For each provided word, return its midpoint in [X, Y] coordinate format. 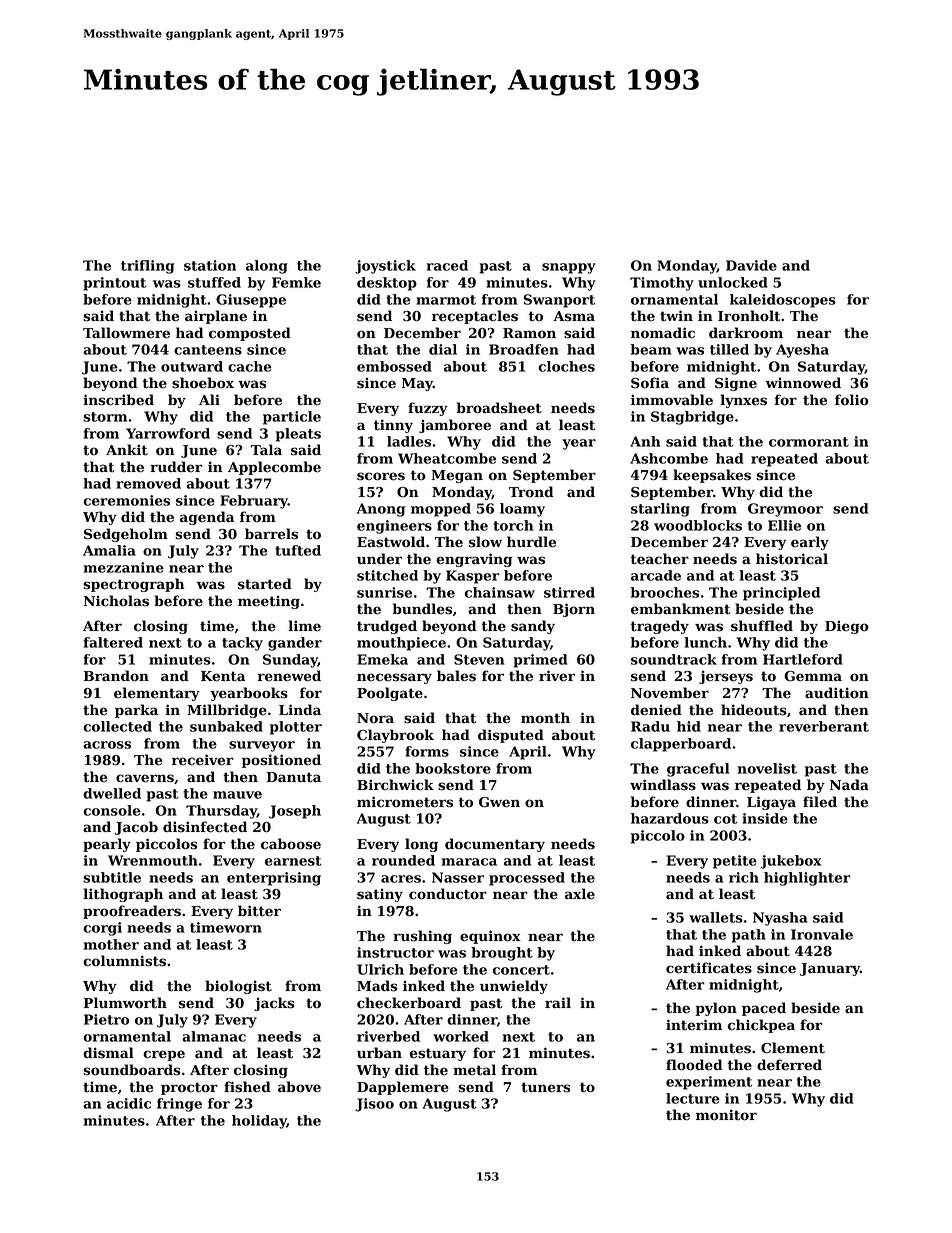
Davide [751, 265]
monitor [726, 1115]
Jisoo [374, 1105]
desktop [387, 284]
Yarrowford [168, 433]
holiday [259, 1122]
